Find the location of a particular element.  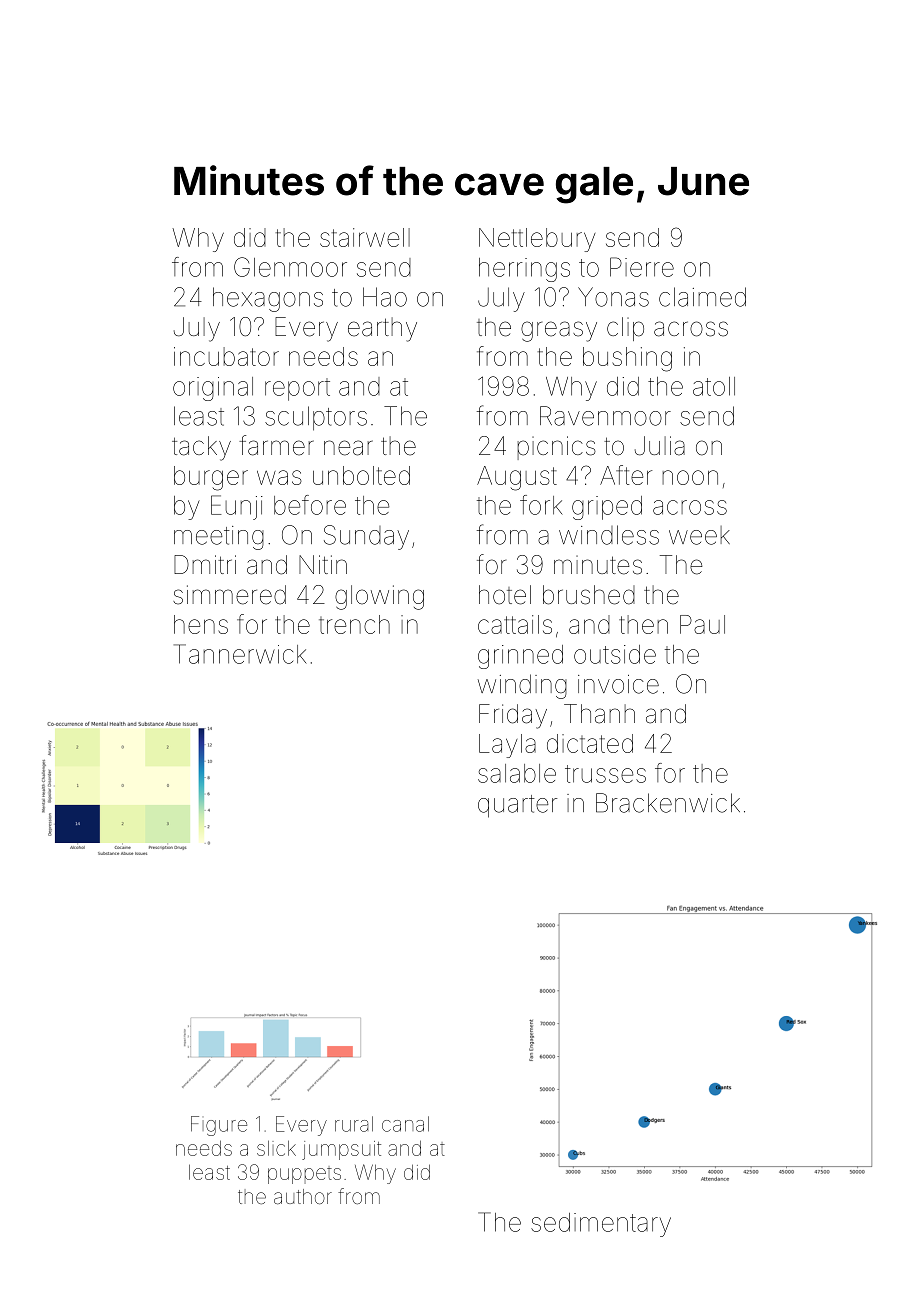

Glenmoor is located at coordinates (290, 267).
